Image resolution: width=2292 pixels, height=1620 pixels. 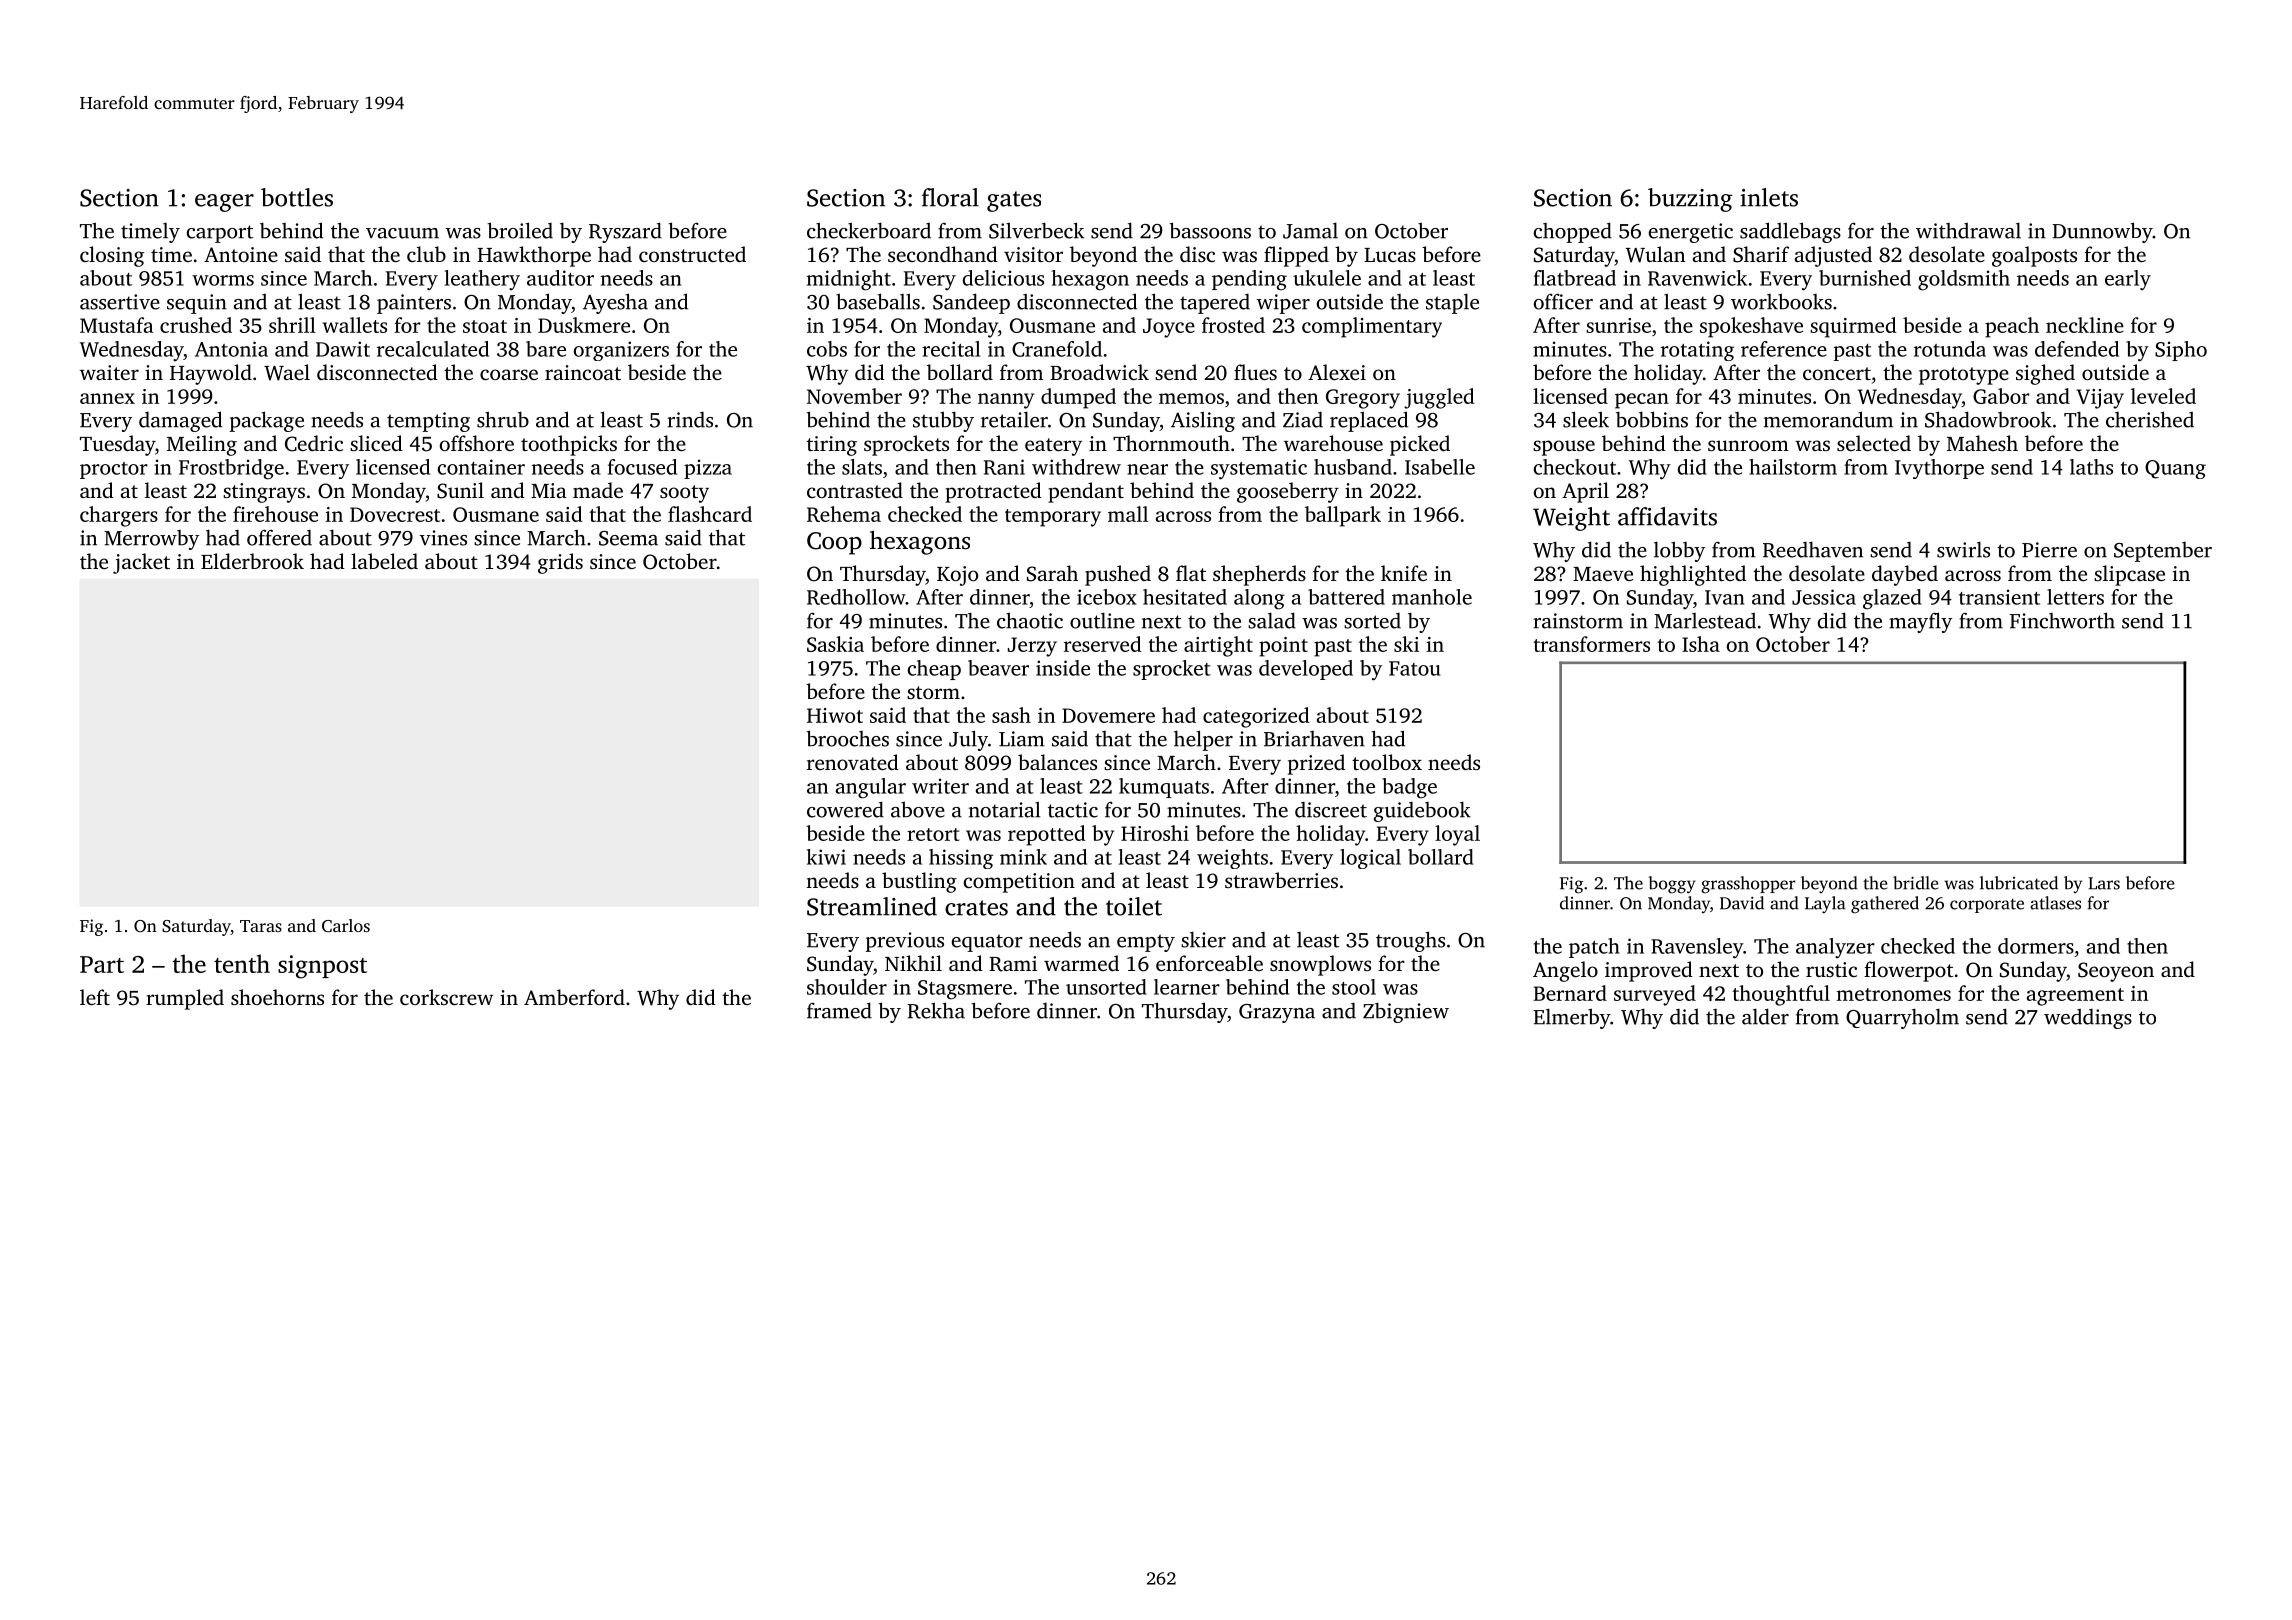 I want to click on bottles, so click(x=297, y=197).
